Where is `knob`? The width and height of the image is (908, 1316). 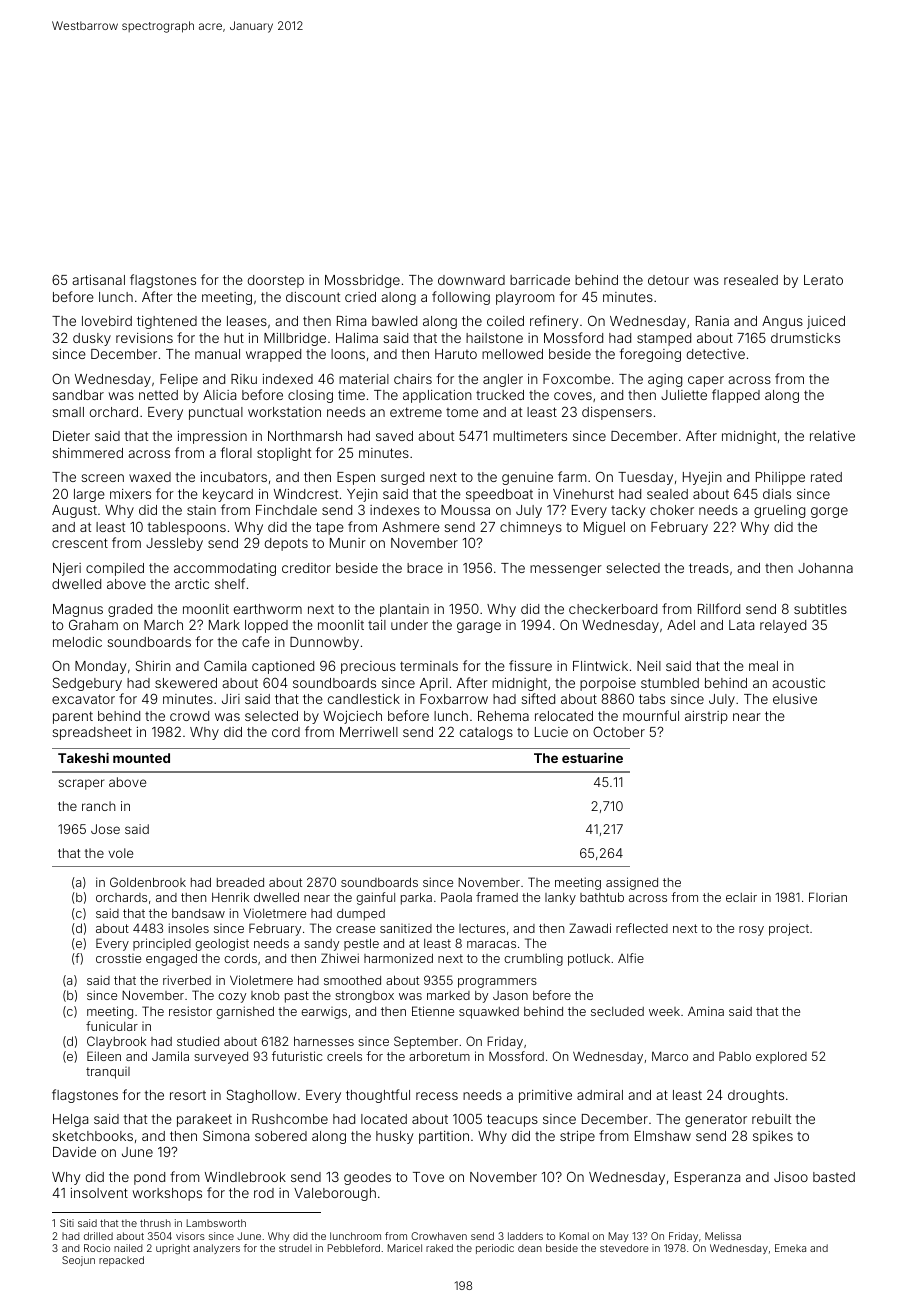 knob is located at coordinates (265, 995).
